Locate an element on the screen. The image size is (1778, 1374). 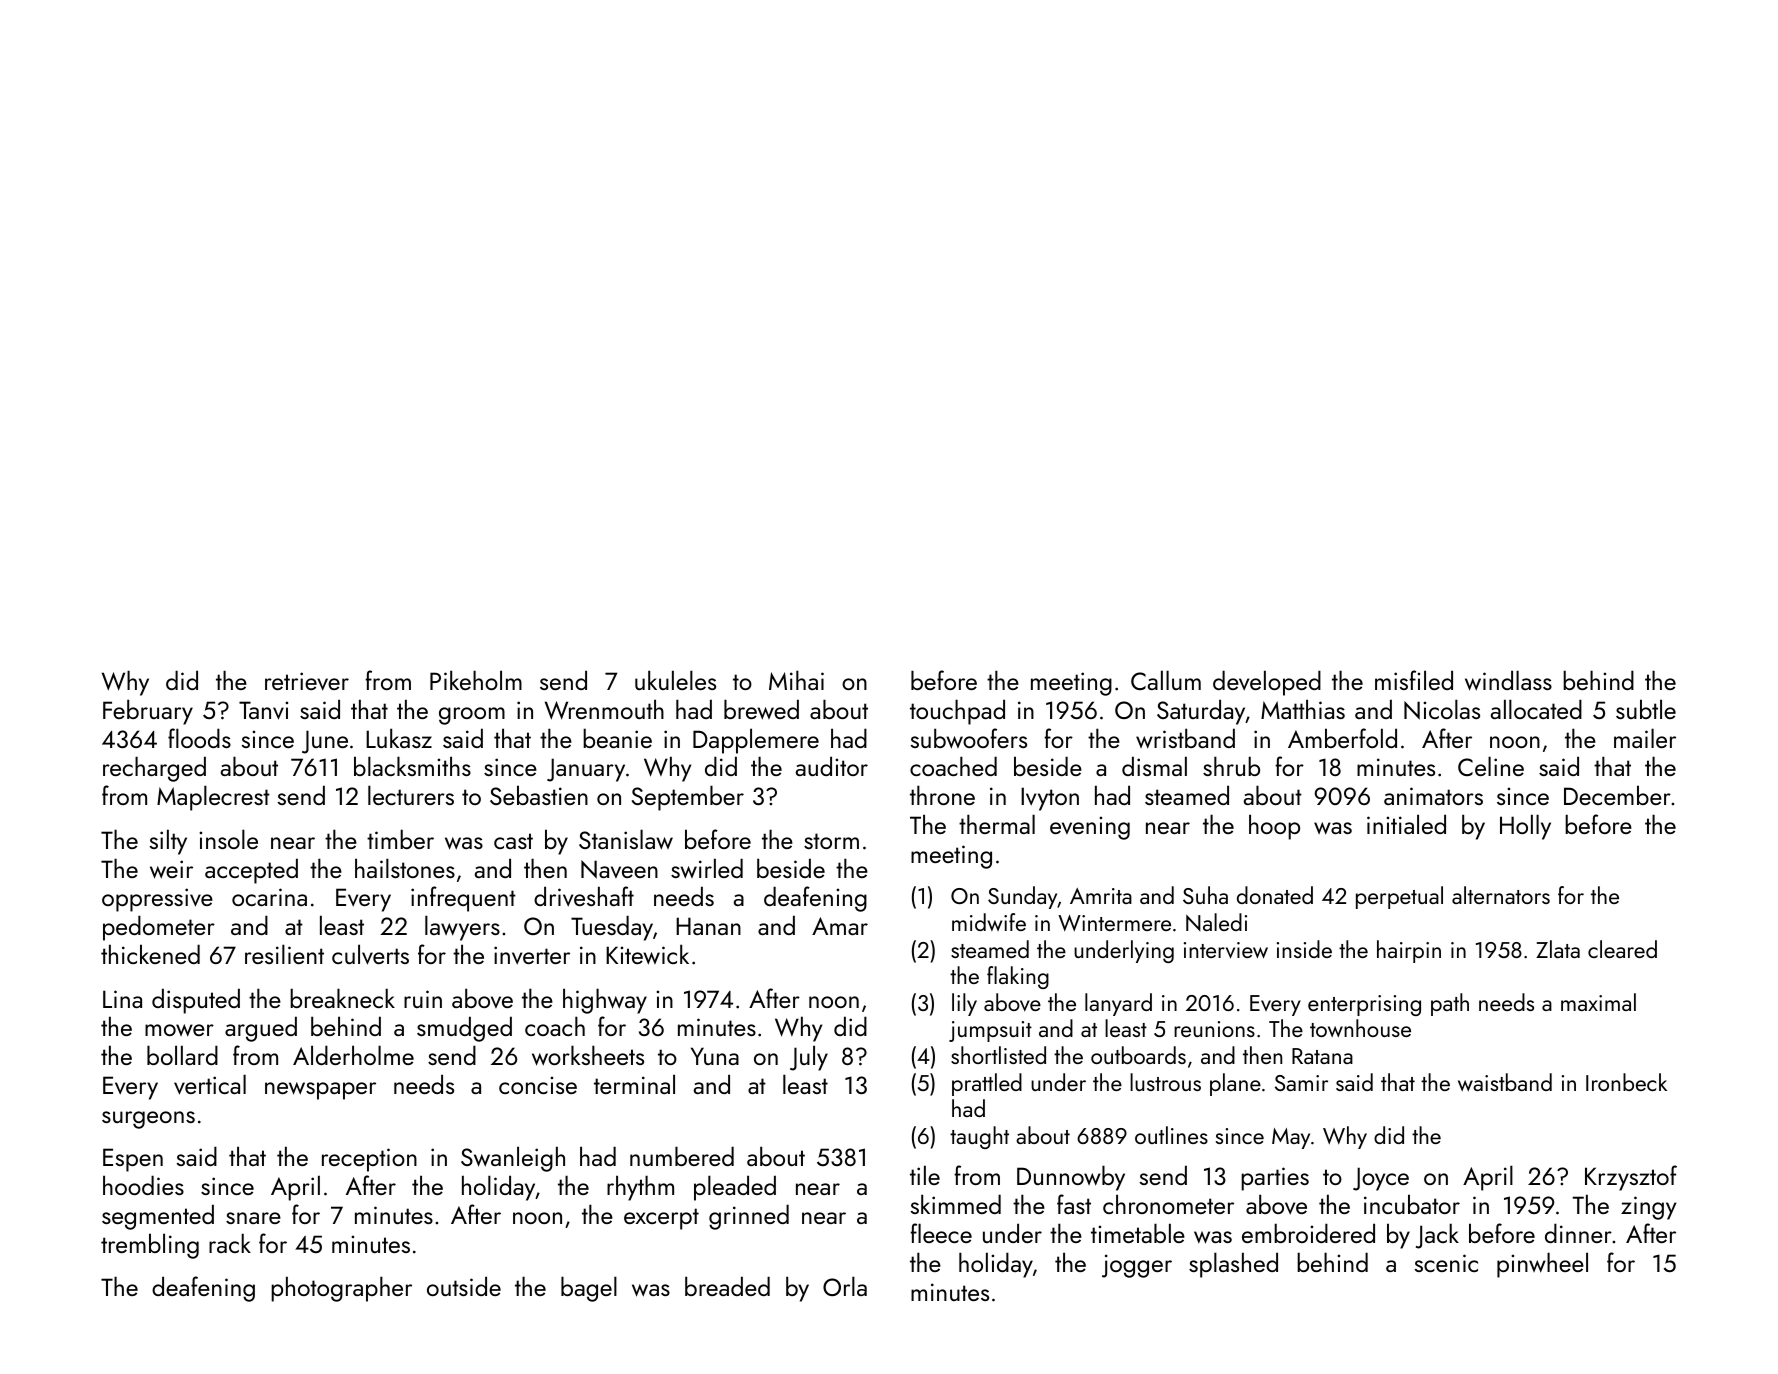
brewed is located at coordinates (761, 709).
